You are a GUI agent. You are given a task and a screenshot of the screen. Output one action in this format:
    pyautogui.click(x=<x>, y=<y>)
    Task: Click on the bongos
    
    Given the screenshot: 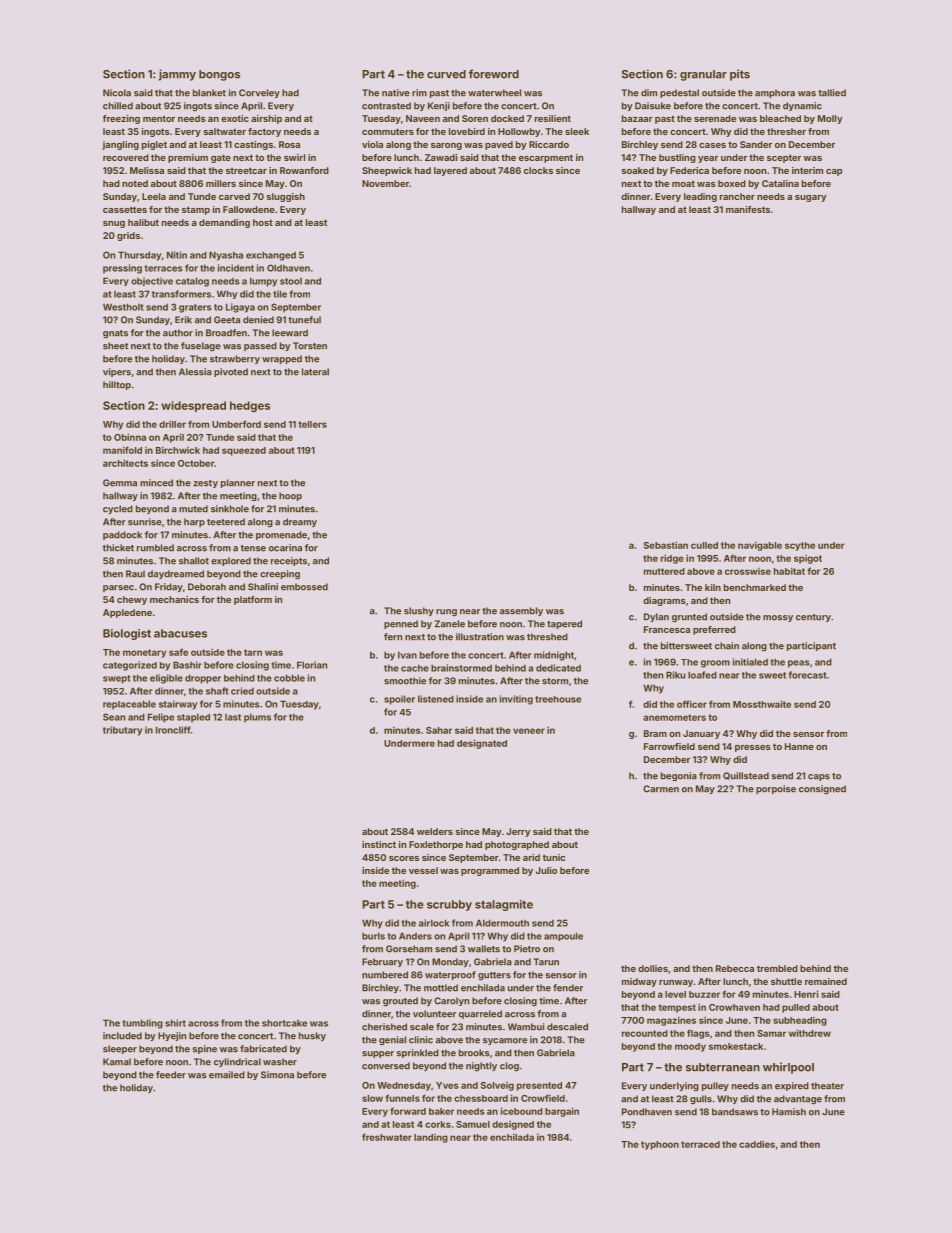 What is the action you would take?
    pyautogui.click(x=219, y=75)
